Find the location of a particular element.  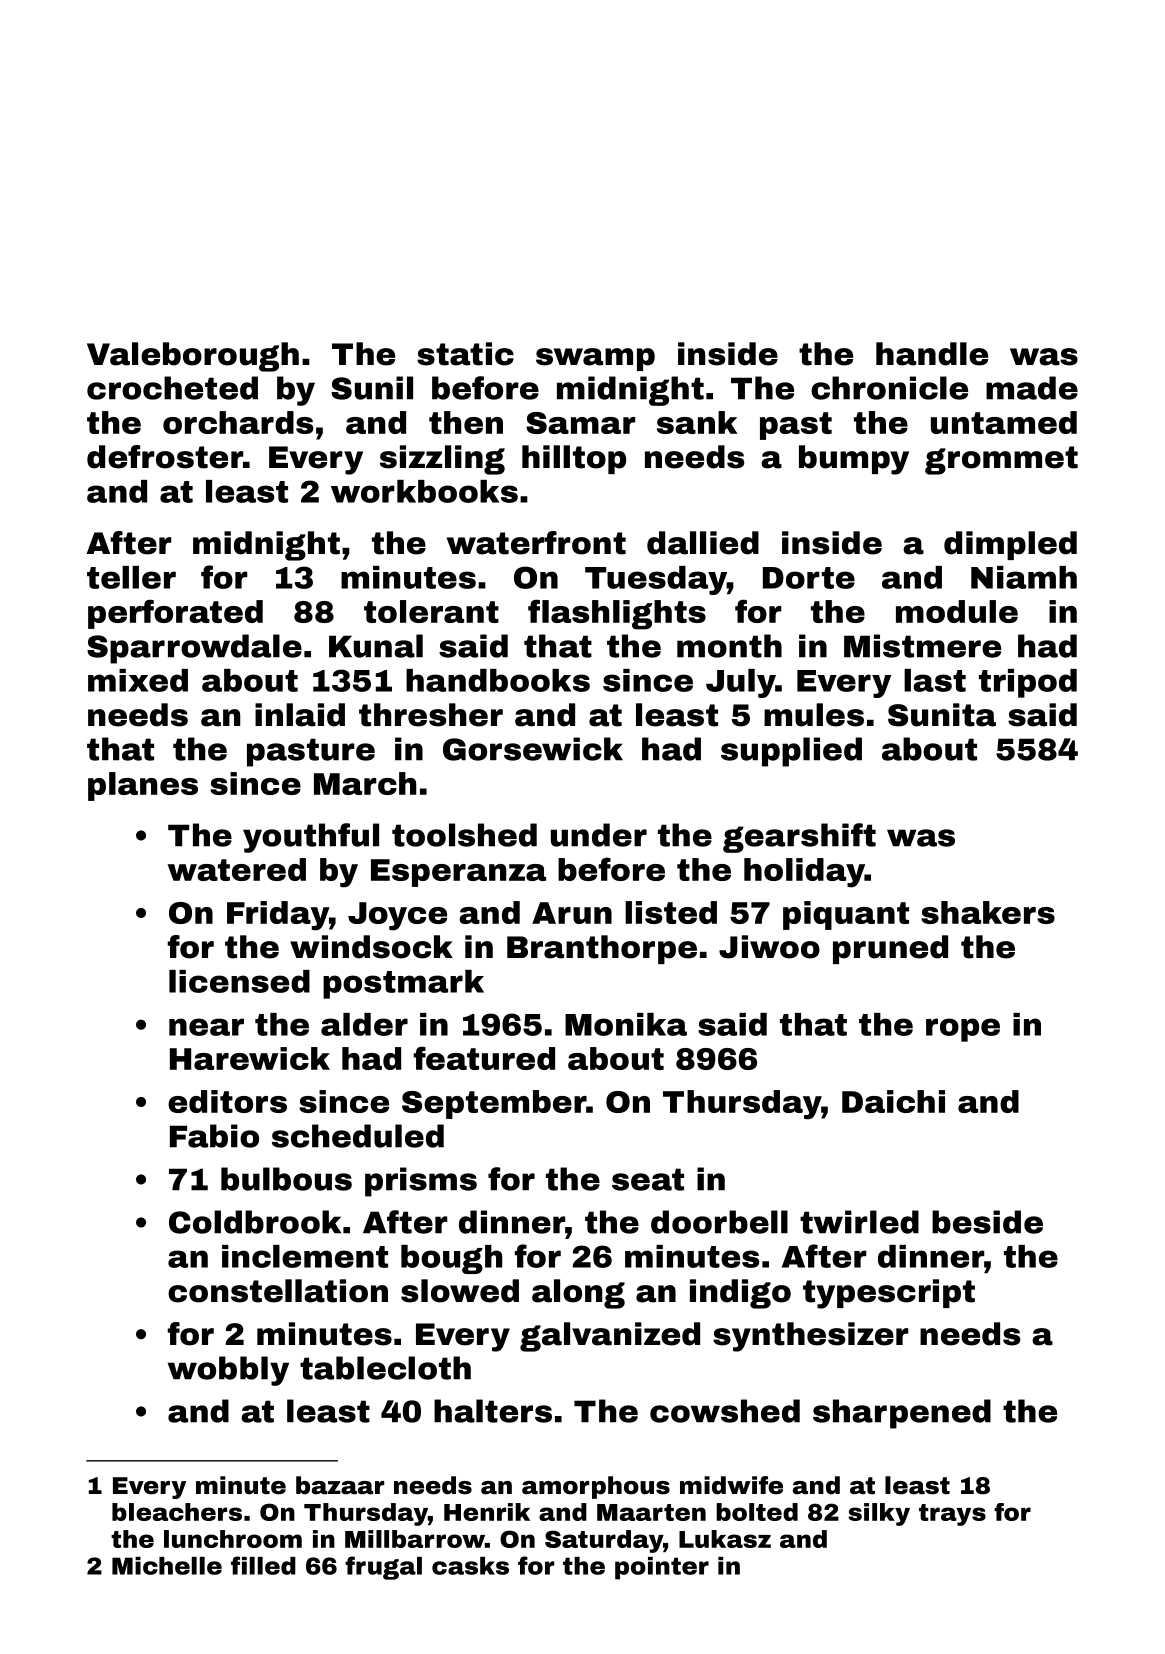

lunchroom is located at coordinates (233, 1539).
